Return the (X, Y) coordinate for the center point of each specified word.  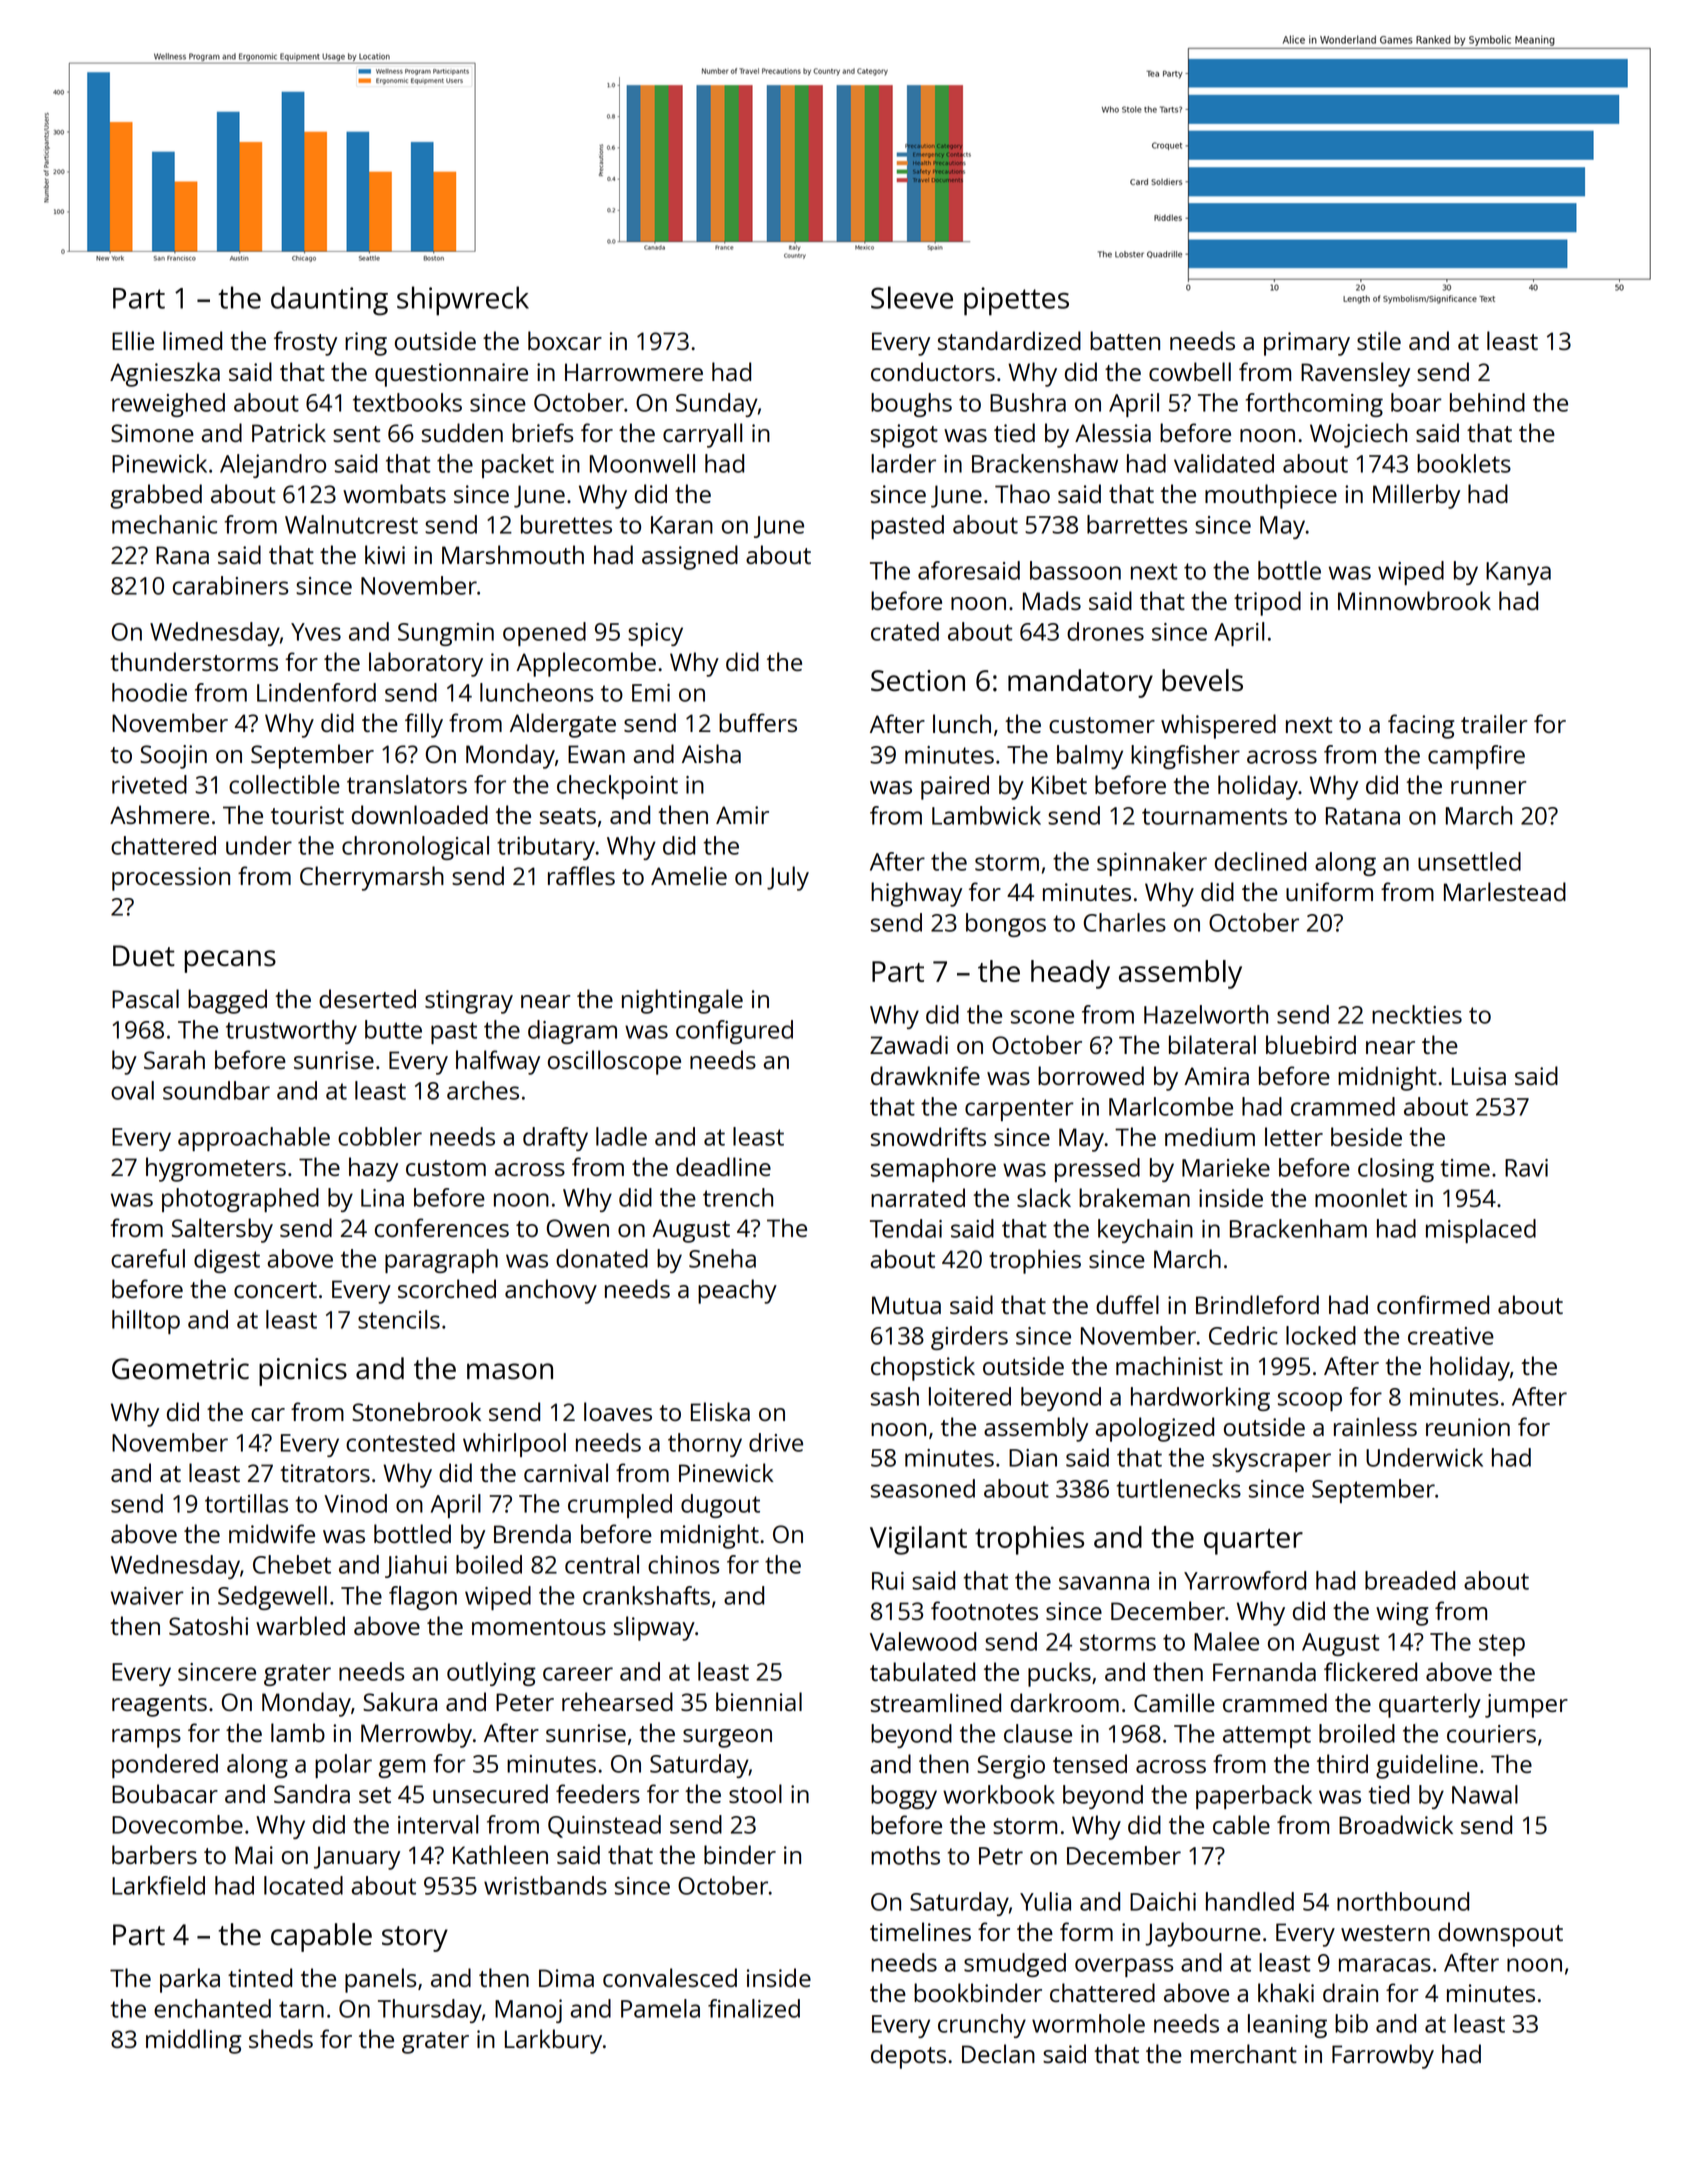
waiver (147, 1596)
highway (916, 894)
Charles (1125, 922)
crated (905, 631)
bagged (227, 1001)
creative (1451, 1336)
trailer (1494, 723)
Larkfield (158, 1885)
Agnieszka (165, 374)
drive (776, 1442)
